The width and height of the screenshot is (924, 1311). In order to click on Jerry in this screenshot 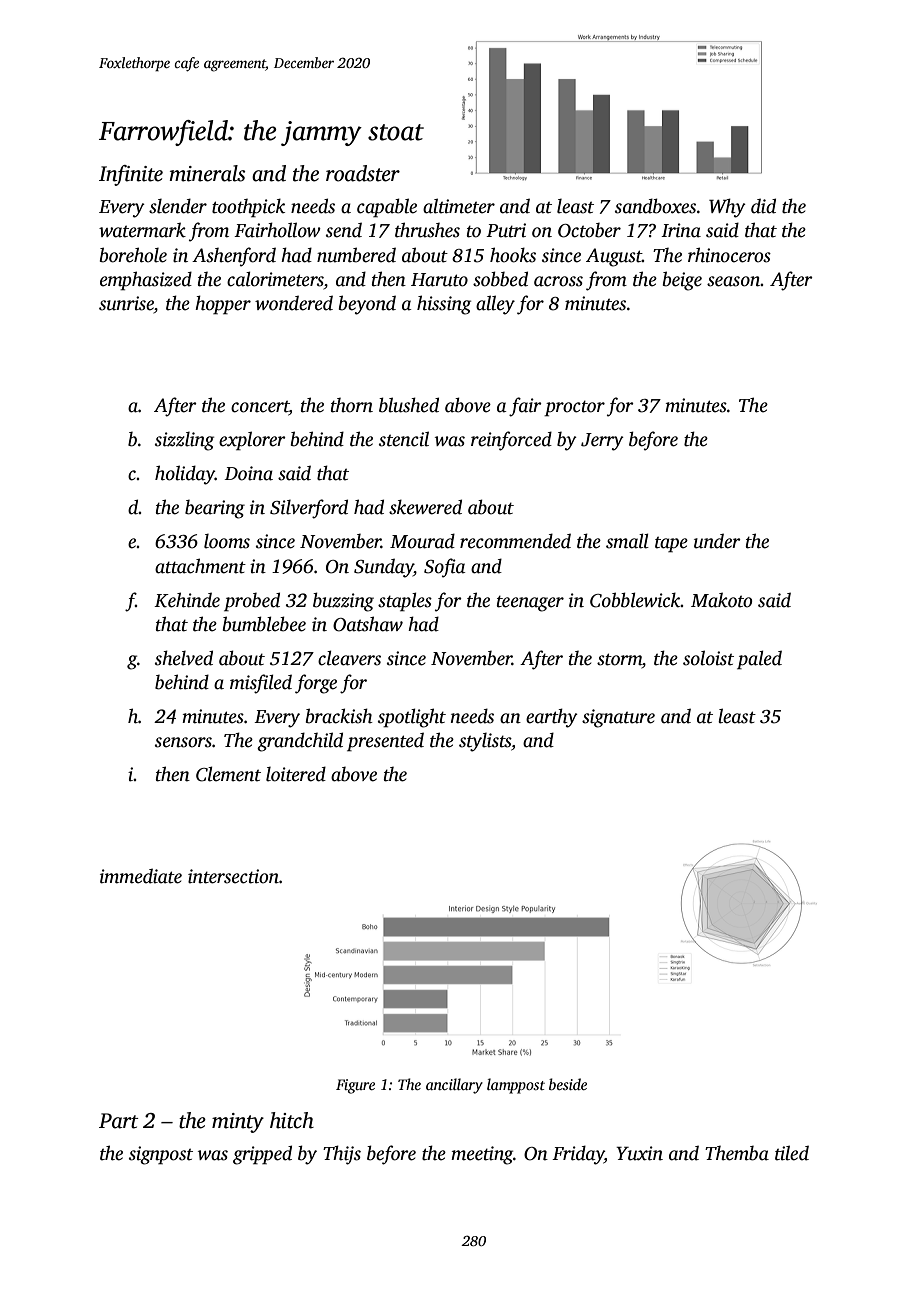, I will do `click(602, 442)`.
